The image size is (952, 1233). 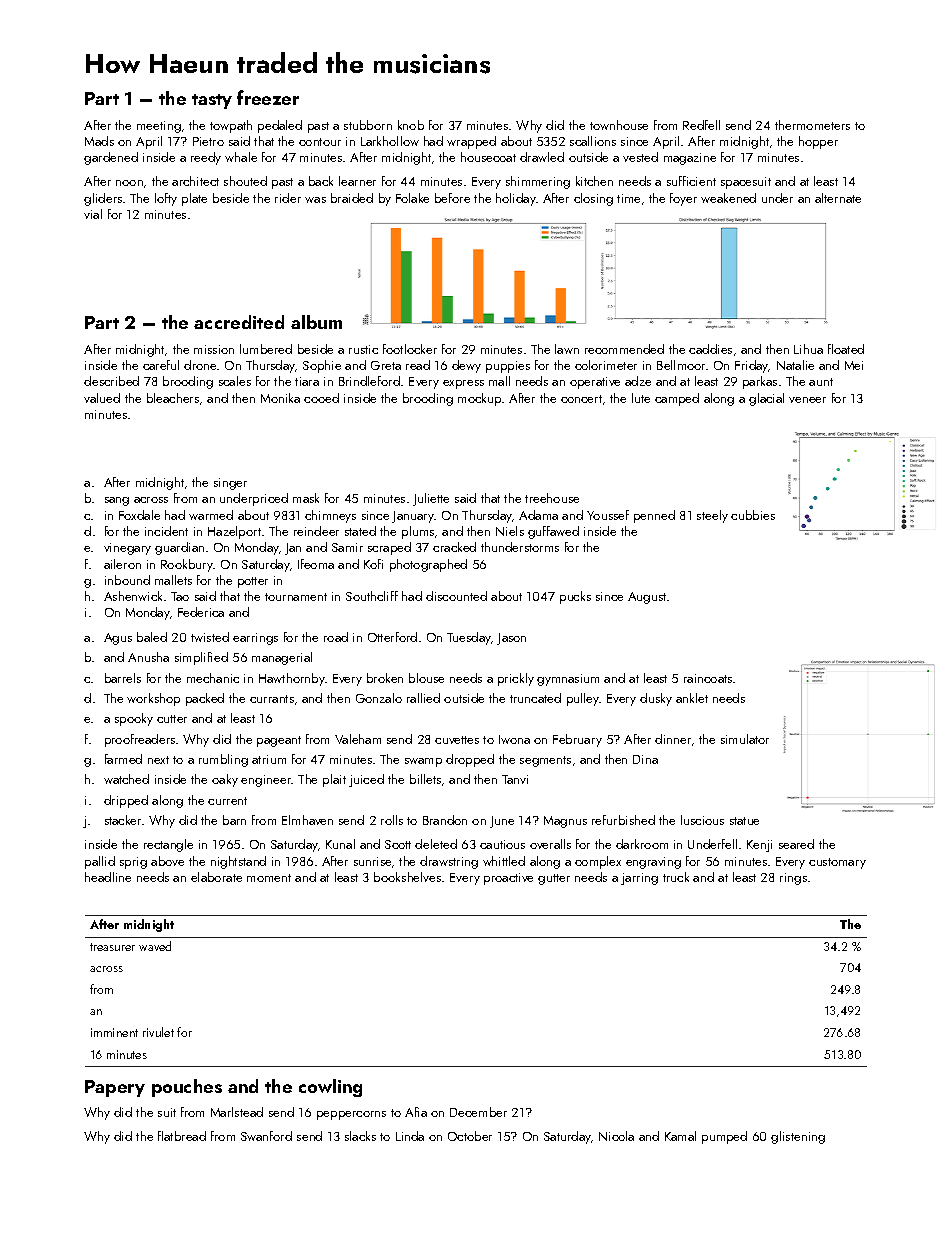 What do you see at coordinates (645, 759) in the screenshot?
I see `Dina` at bounding box center [645, 759].
